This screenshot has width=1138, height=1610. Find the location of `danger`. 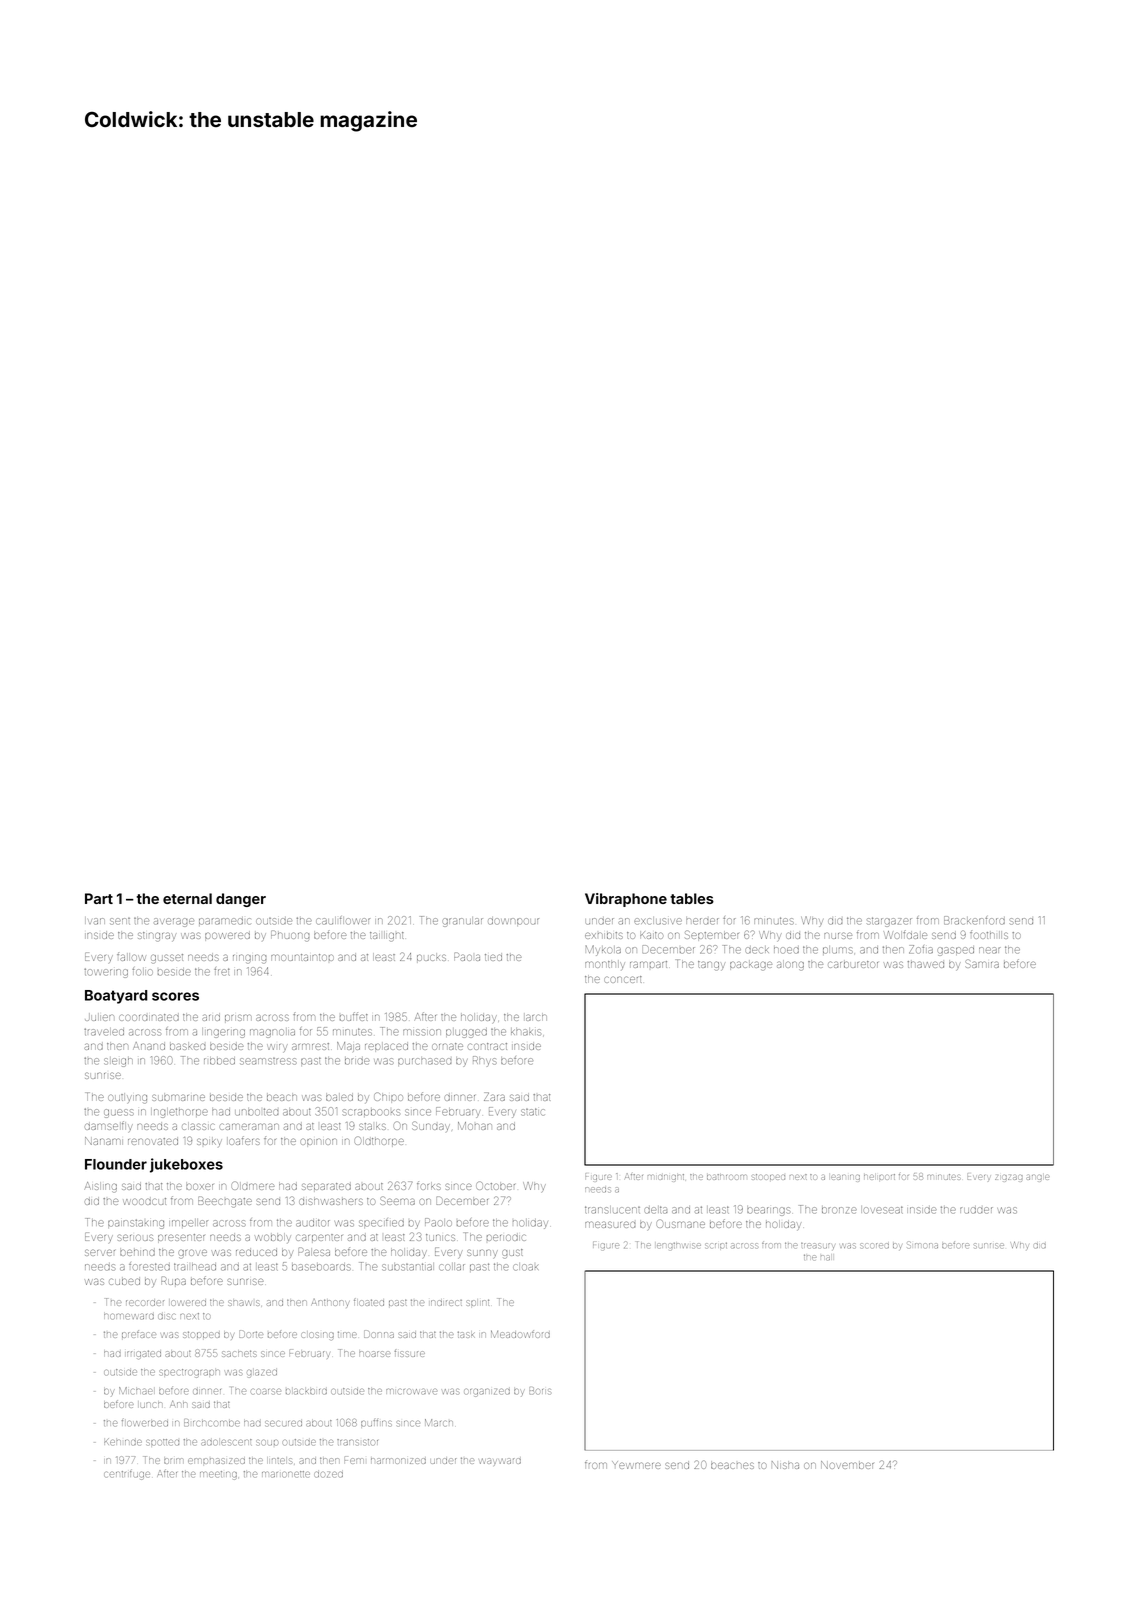

danger is located at coordinates (241, 900).
